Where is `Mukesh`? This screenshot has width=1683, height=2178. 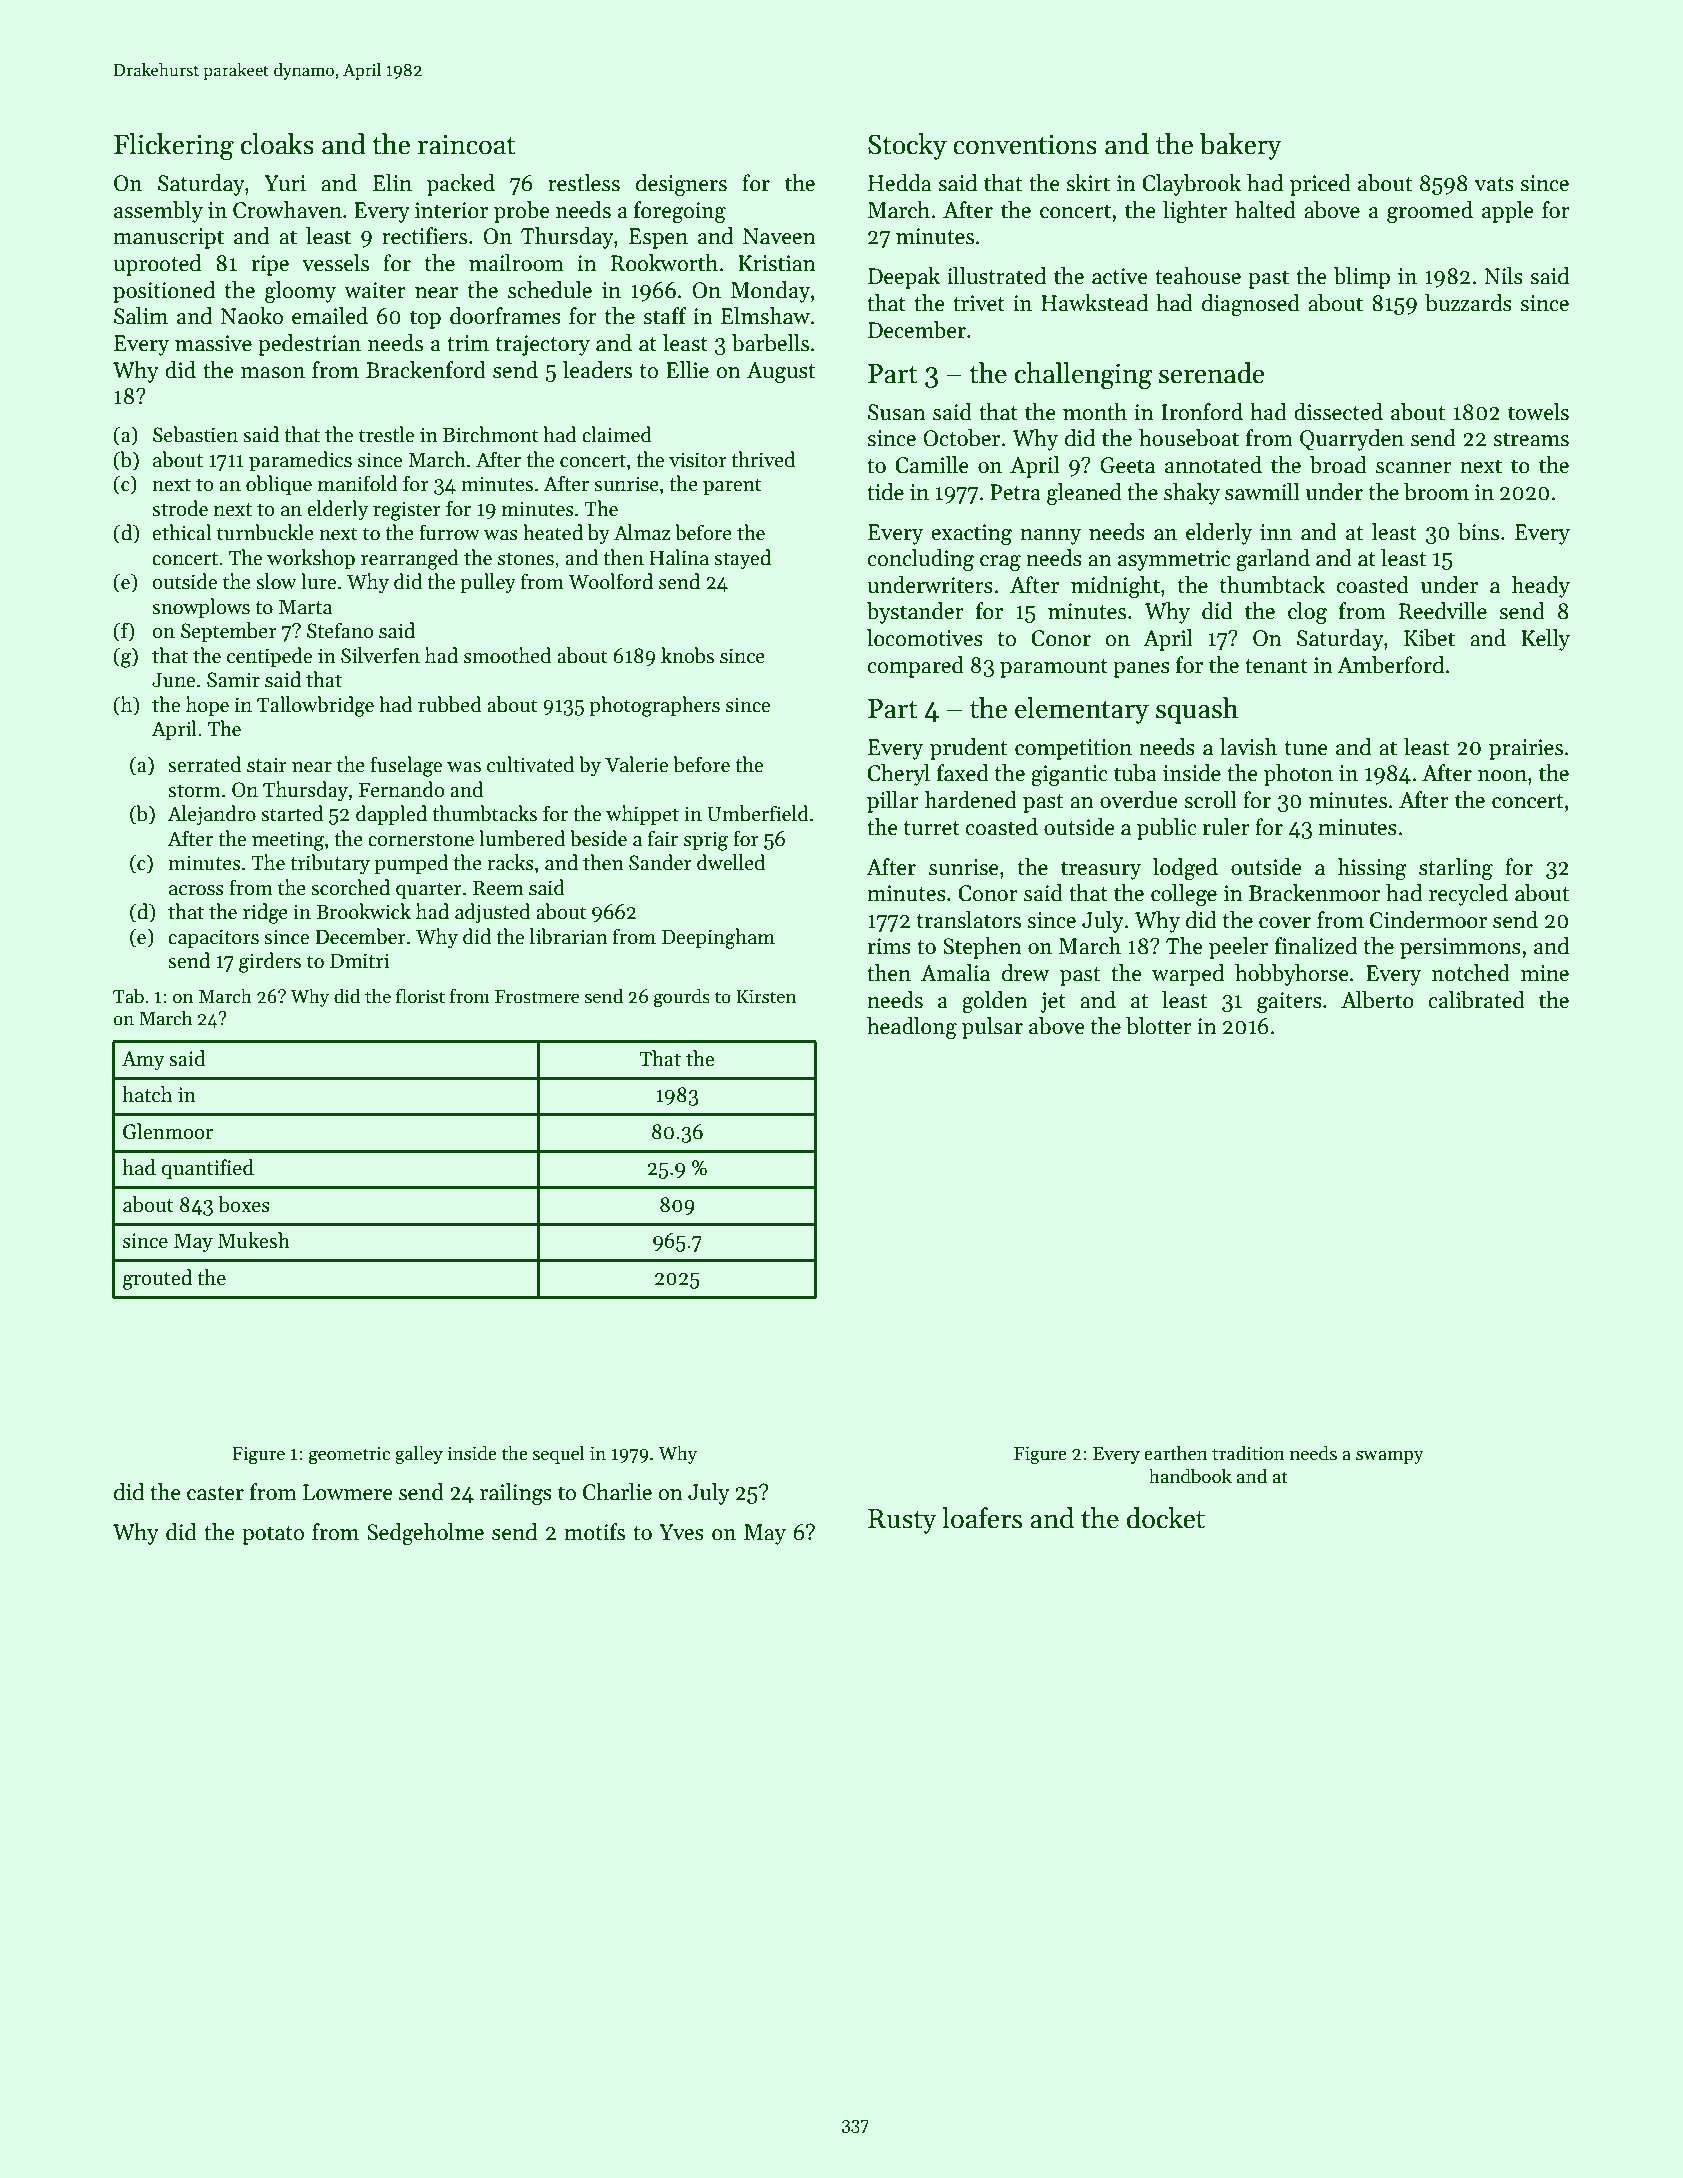 Mukesh is located at coordinates (254, 1240).
